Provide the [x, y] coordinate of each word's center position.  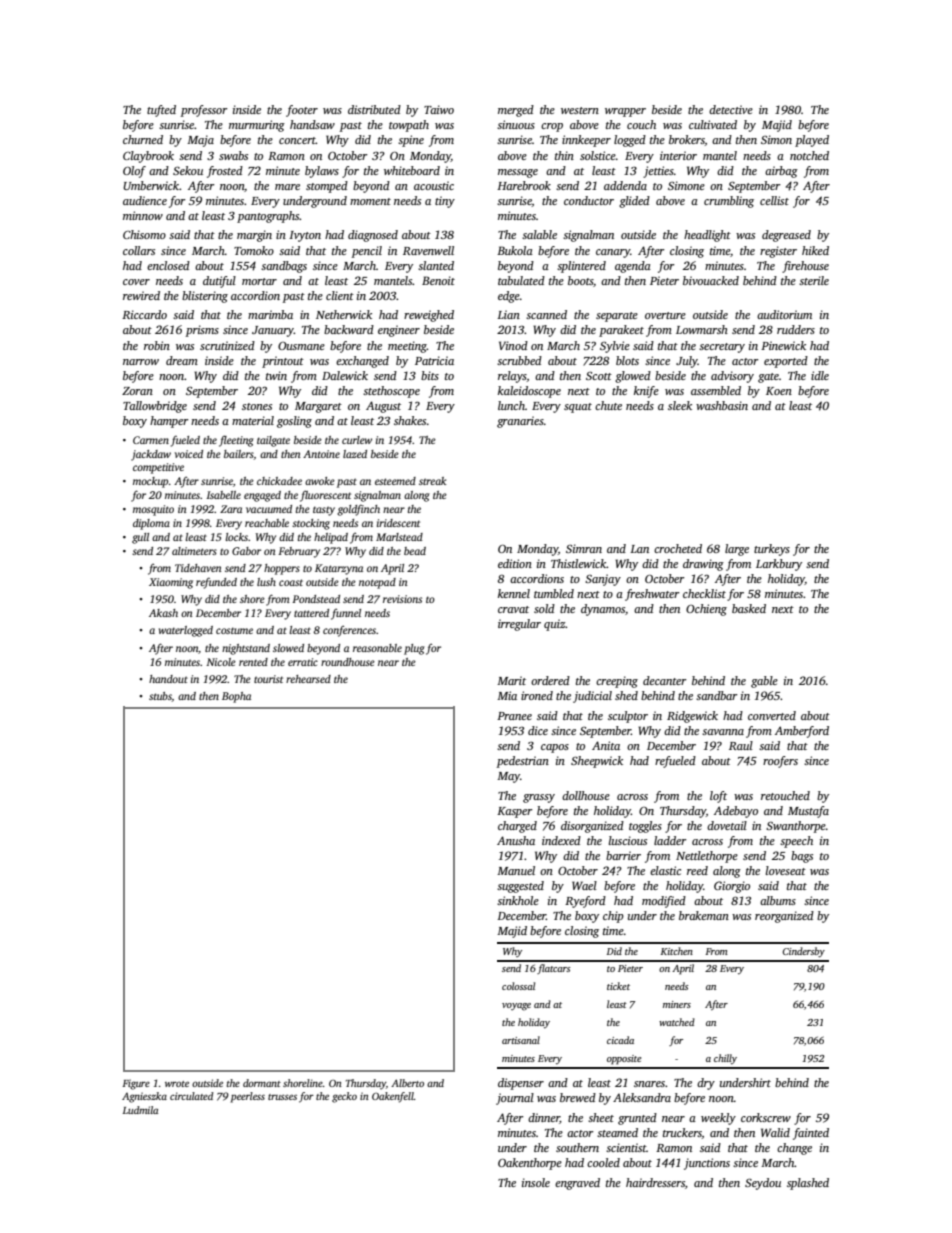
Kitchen [676, 951]
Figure [136, 1084]
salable [539, 234]
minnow [143, 215]
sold [544, 608]
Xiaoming [171, 583]
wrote [177, 1084]
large [737, 550]
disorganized [592, 827]
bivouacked [711, 280]
